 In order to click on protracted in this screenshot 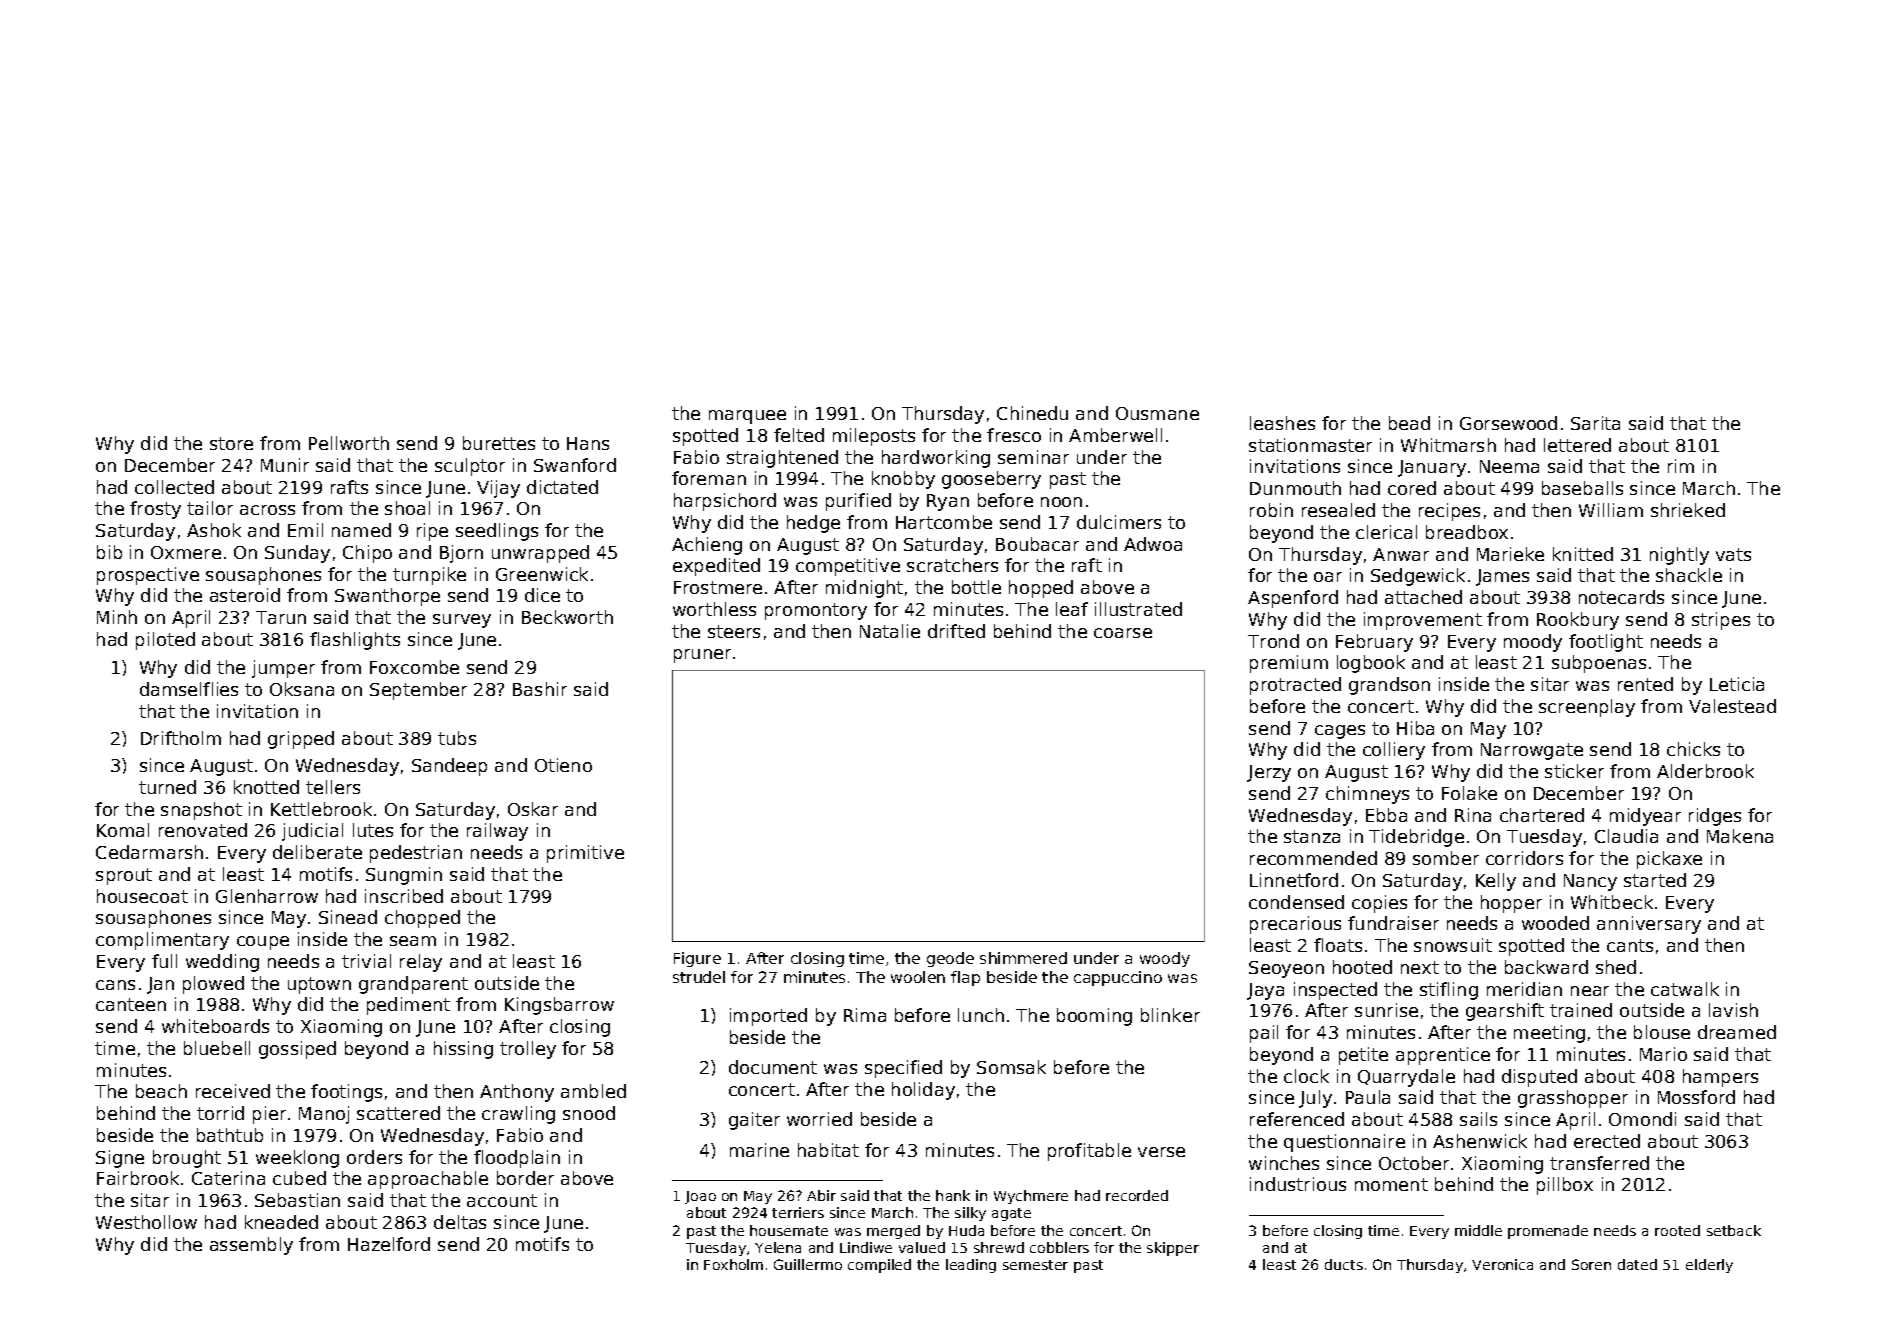, I will do `click(1295, 686)`.
